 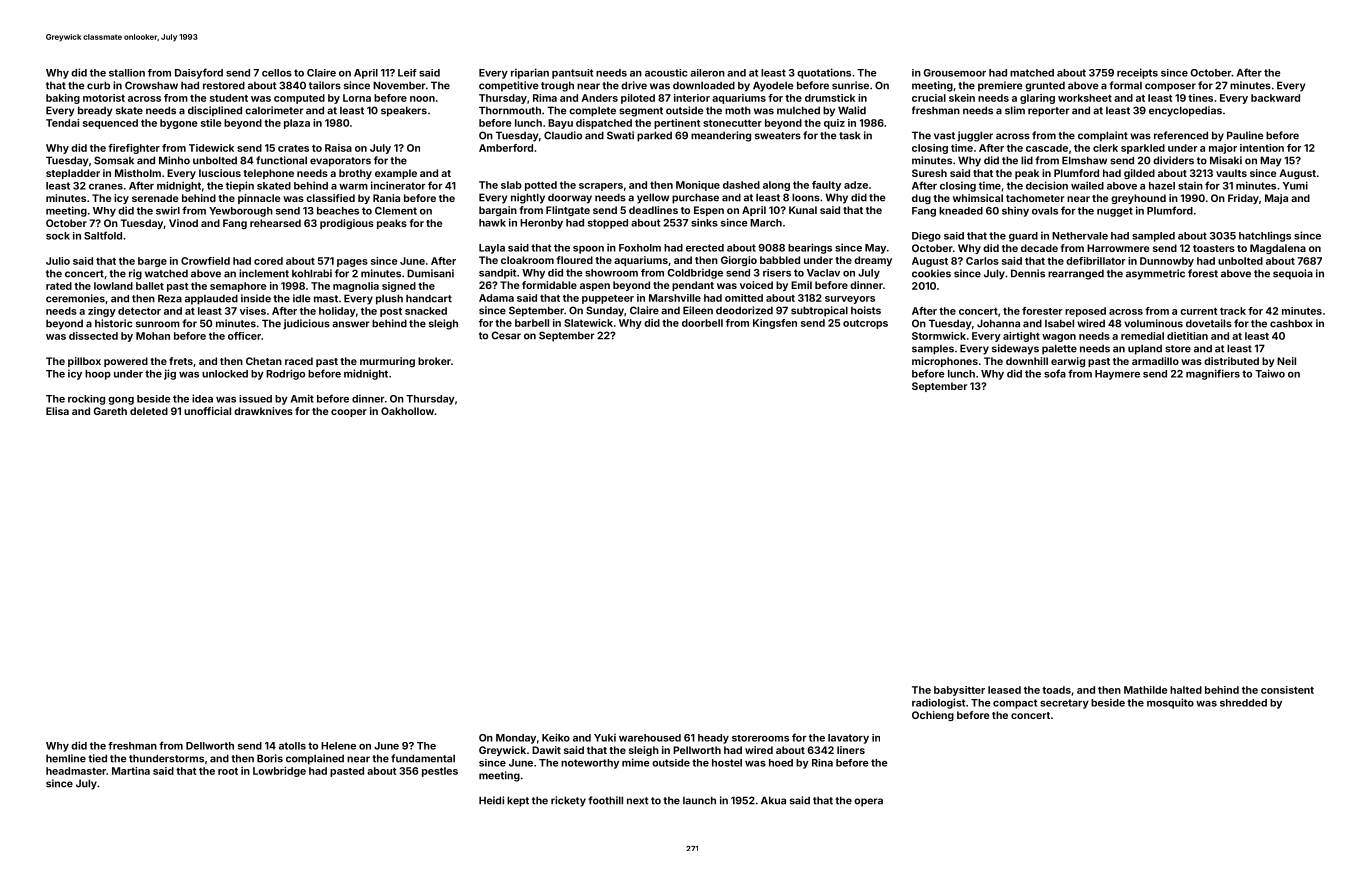 I want to click on hemline, so click(x=66, y=758).
